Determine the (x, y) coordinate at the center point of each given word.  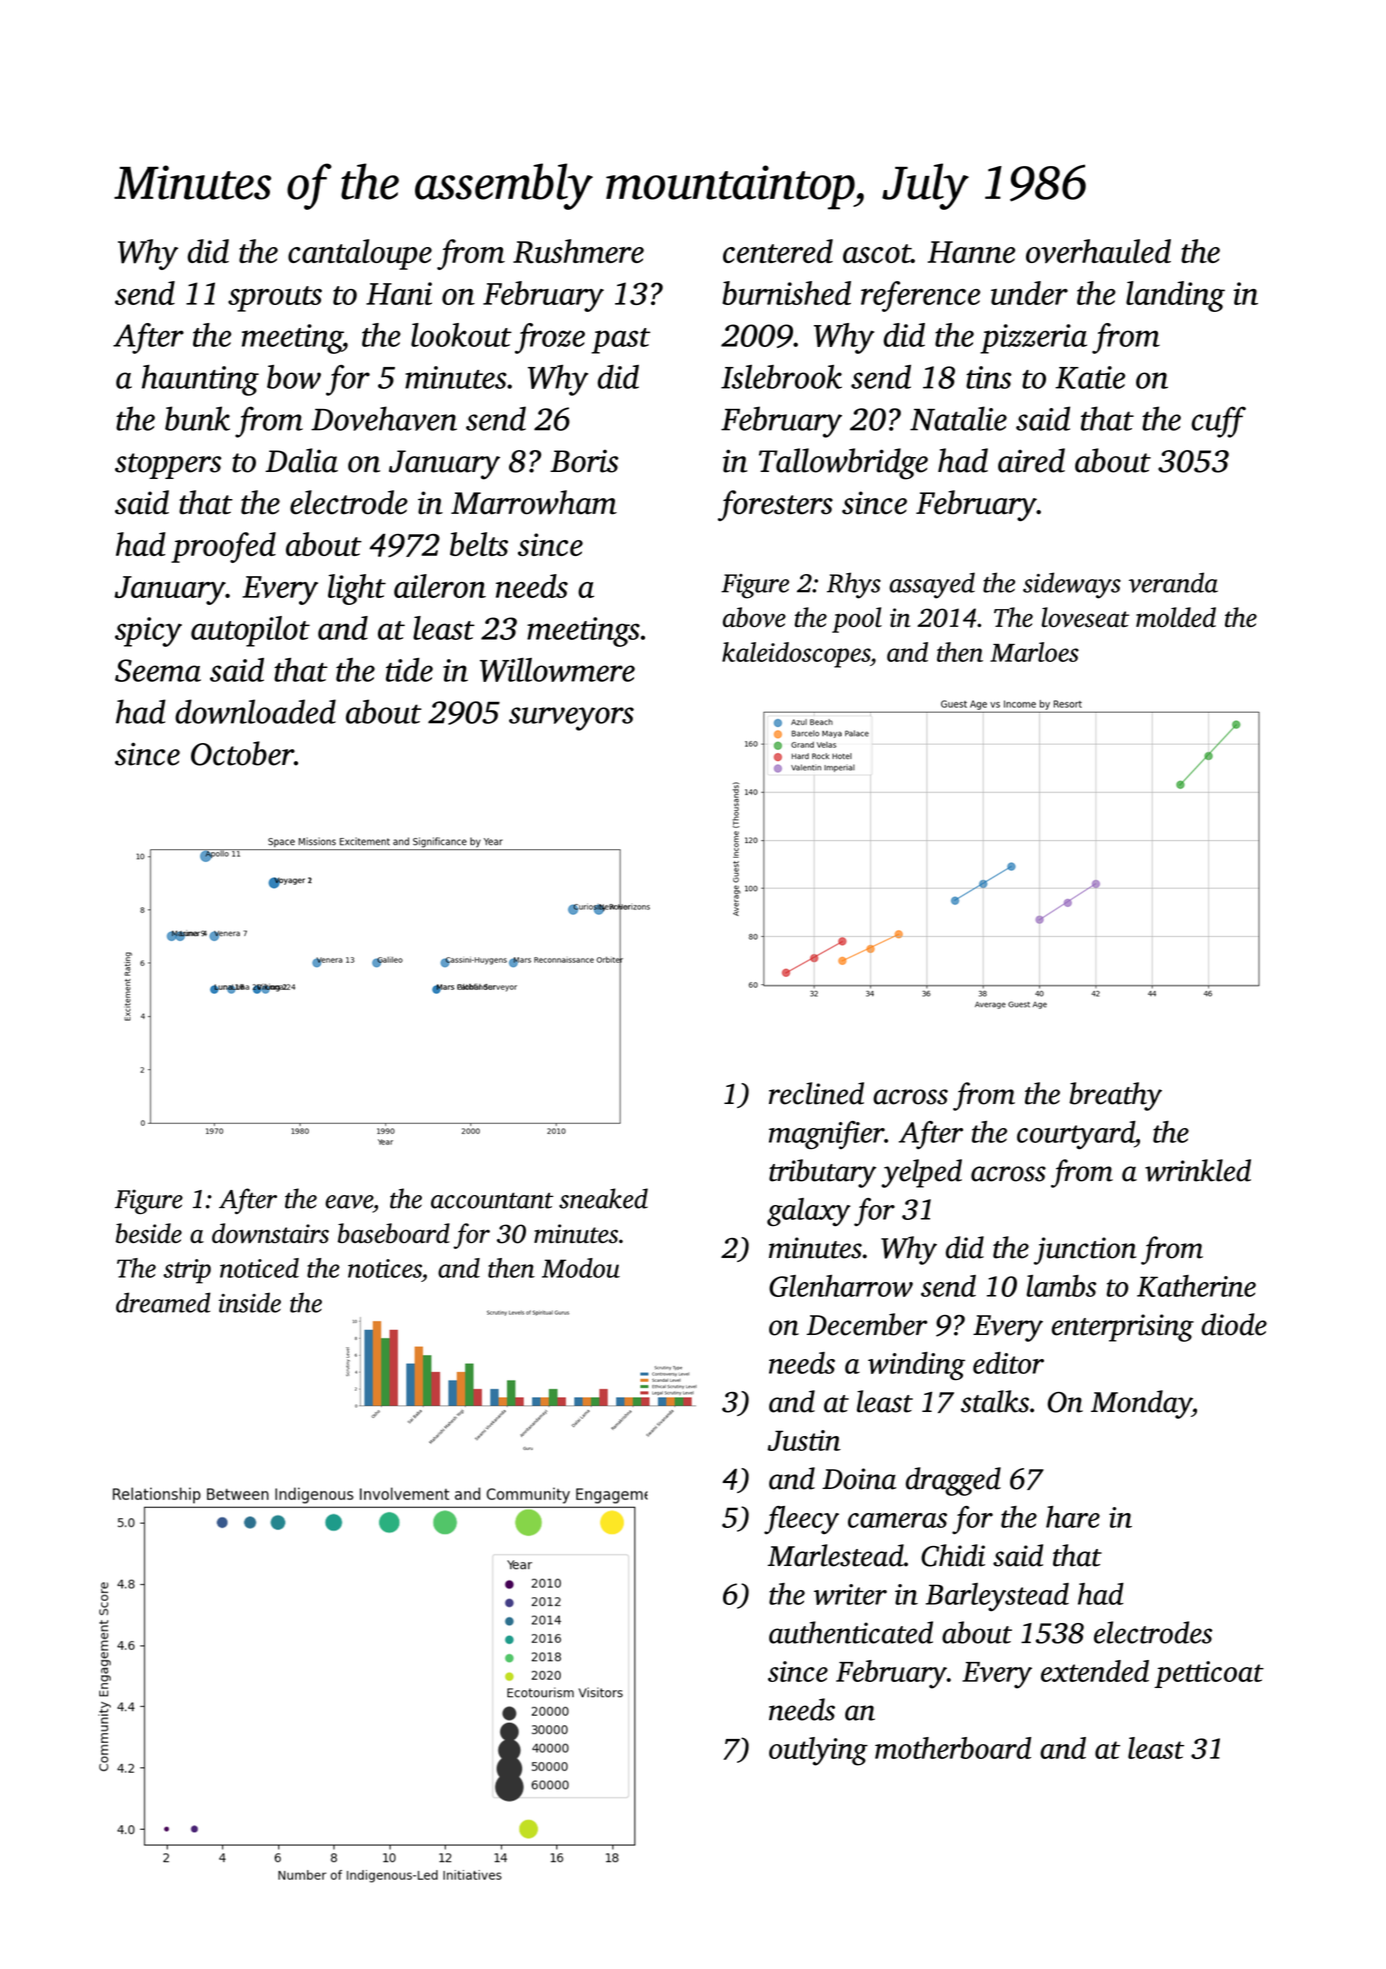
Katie (1090, 377)
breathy (1115, 1096)
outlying (818, 1751)
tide (409, 670)
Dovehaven (384, 418)
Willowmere (557, 670)
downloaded (255, 711)
